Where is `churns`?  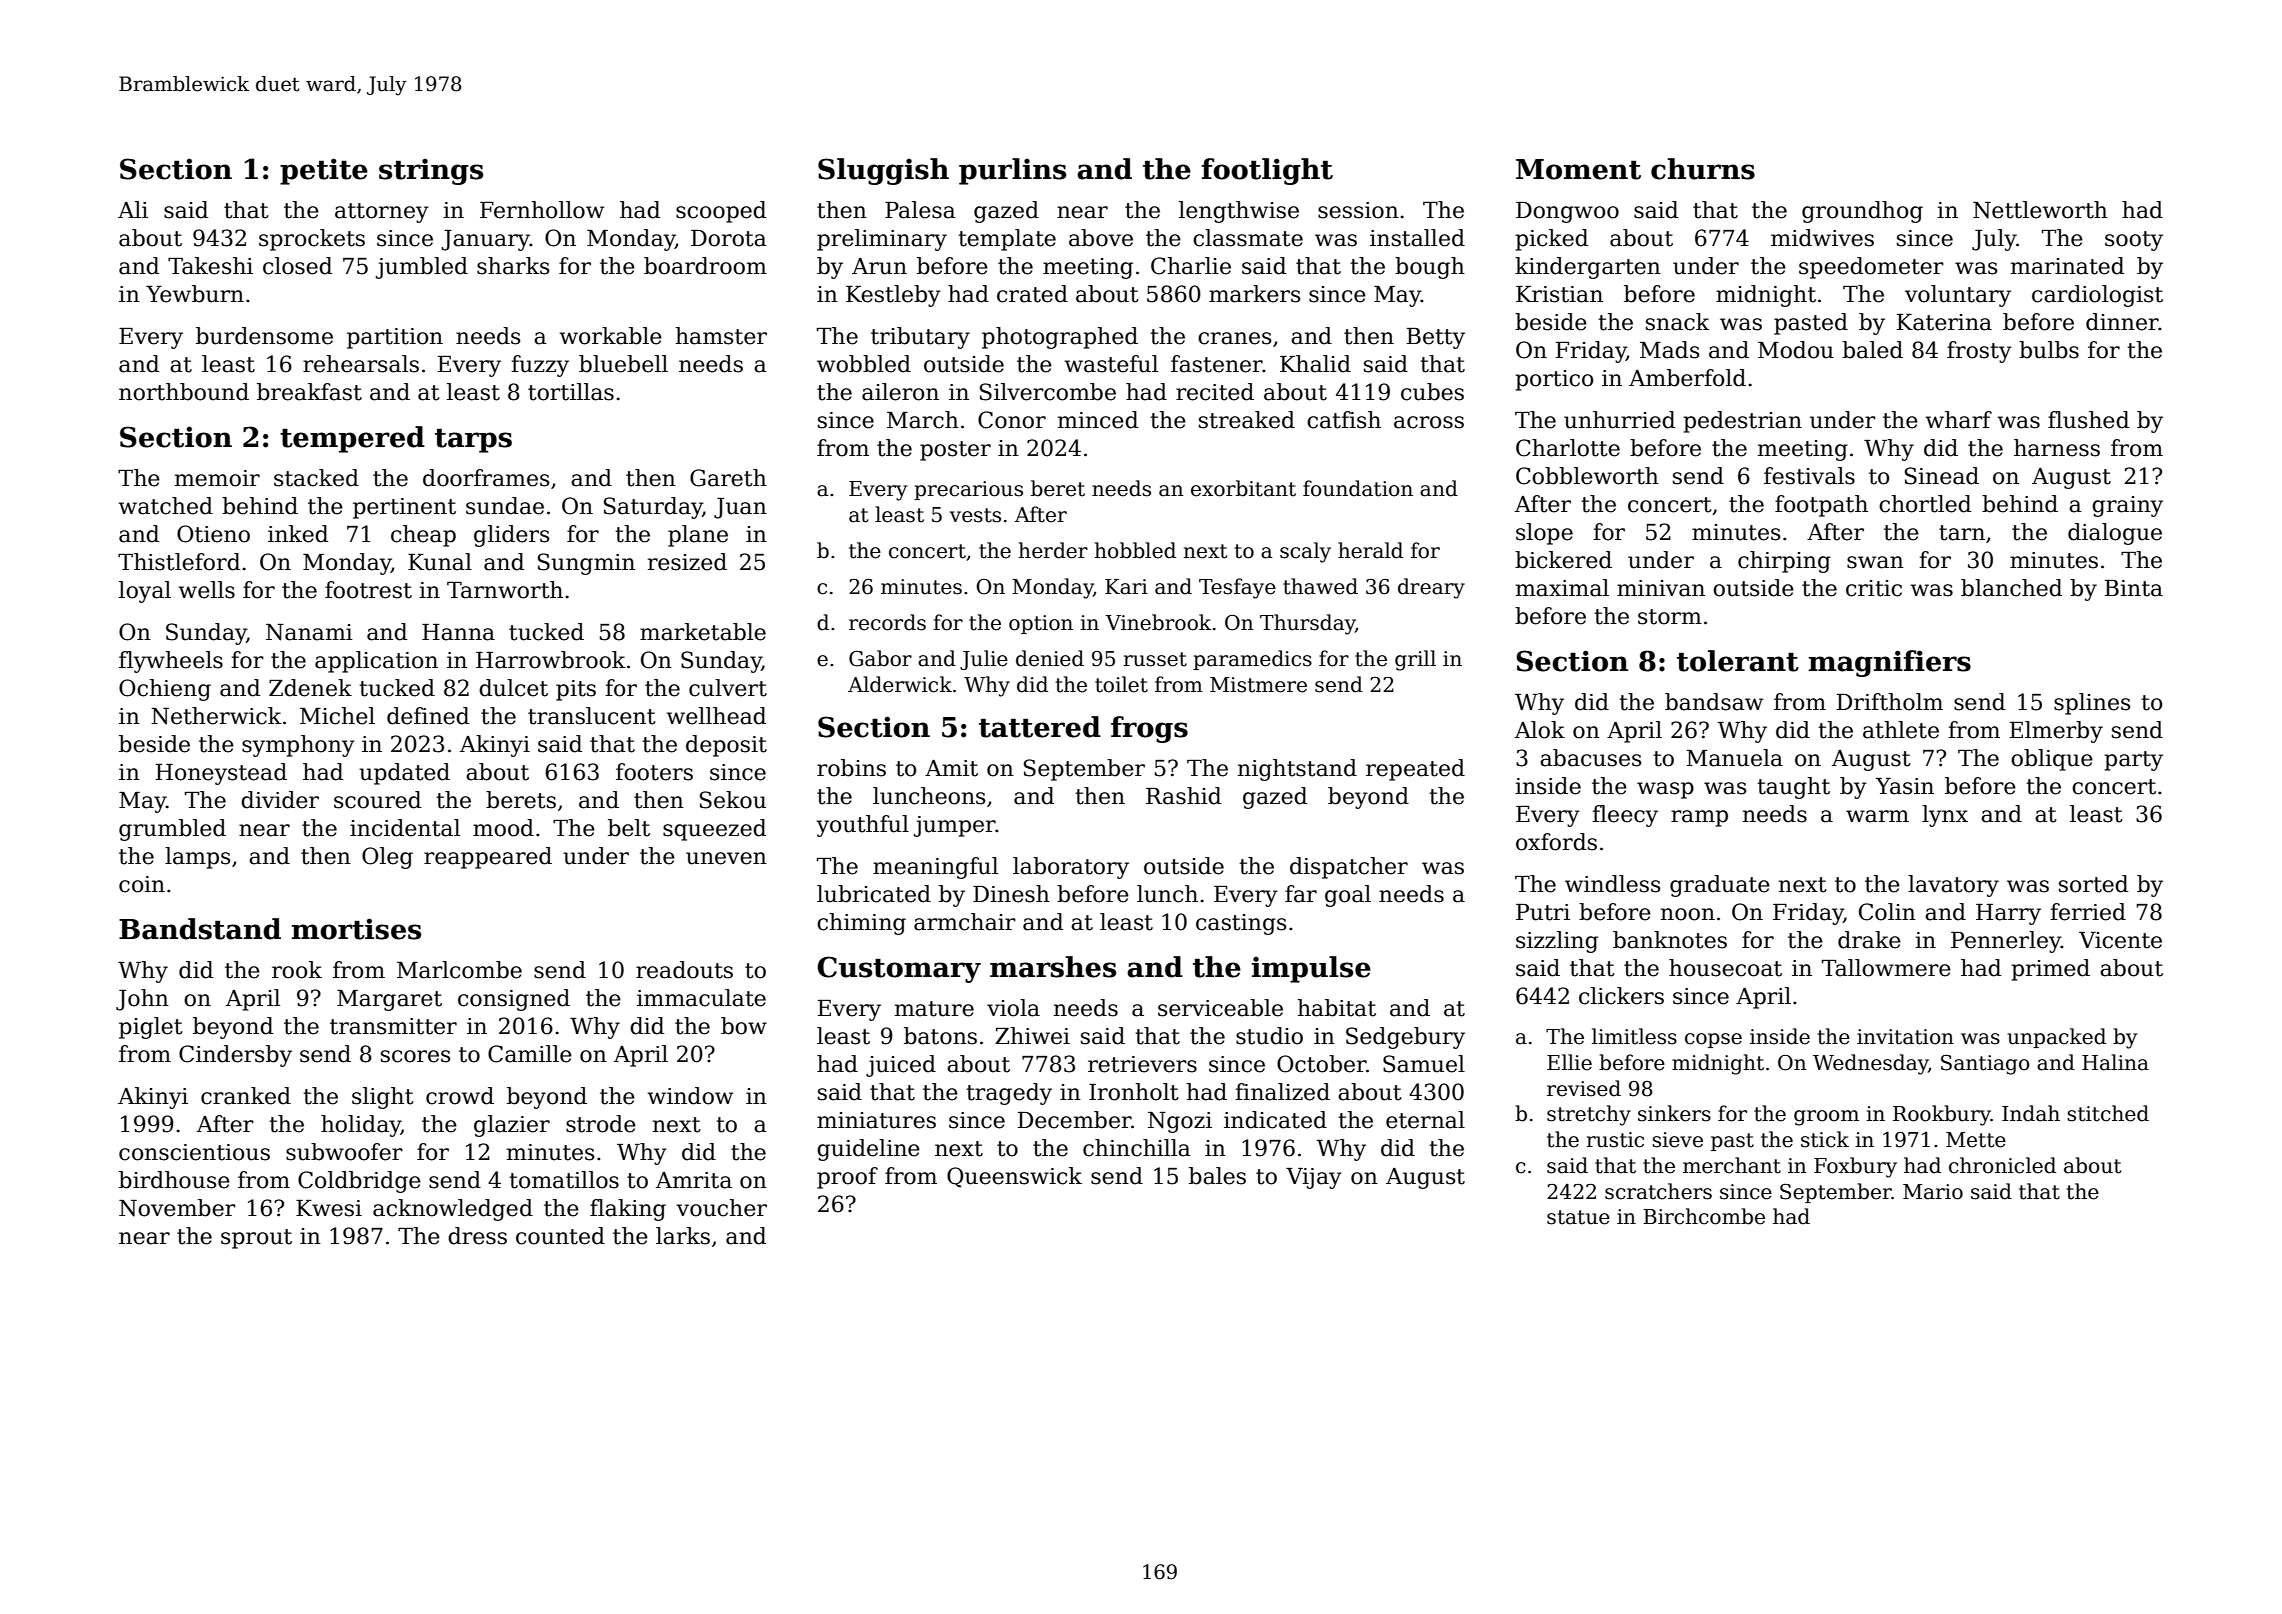
churns is located at coordinates (1703, 169).
